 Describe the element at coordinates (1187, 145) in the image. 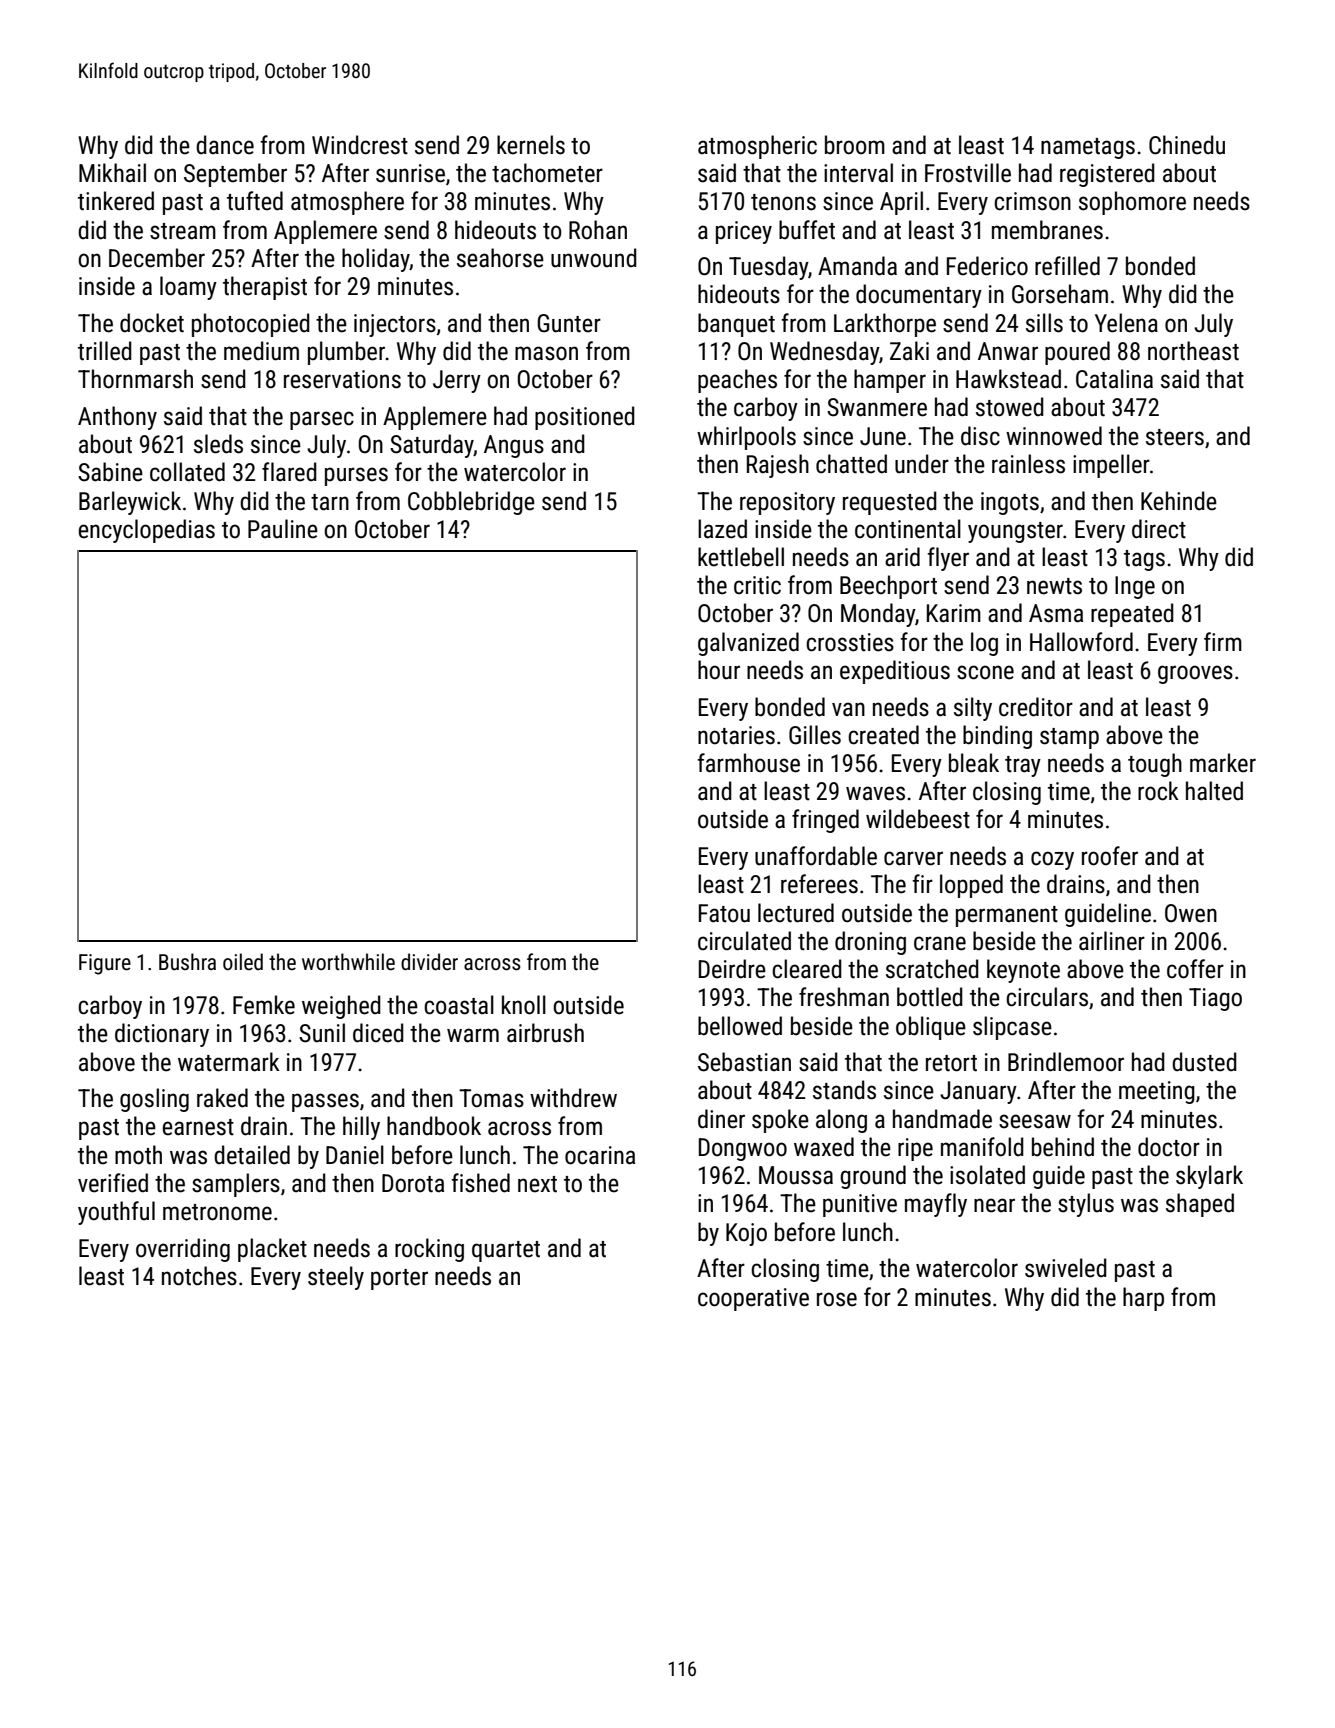

I see `Chinedu` at that location.
